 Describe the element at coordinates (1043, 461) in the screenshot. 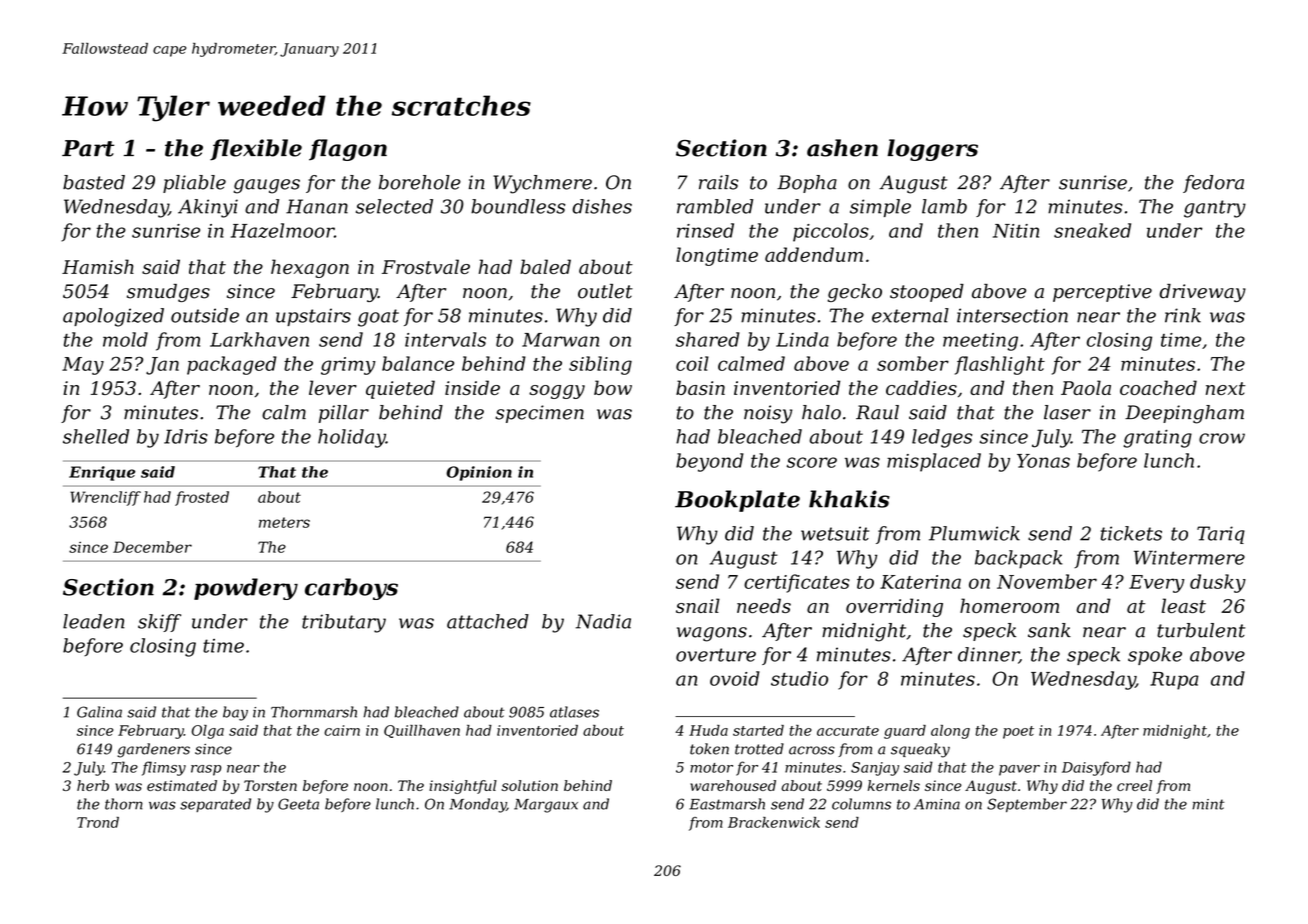

I see `Yonas` at that location.
